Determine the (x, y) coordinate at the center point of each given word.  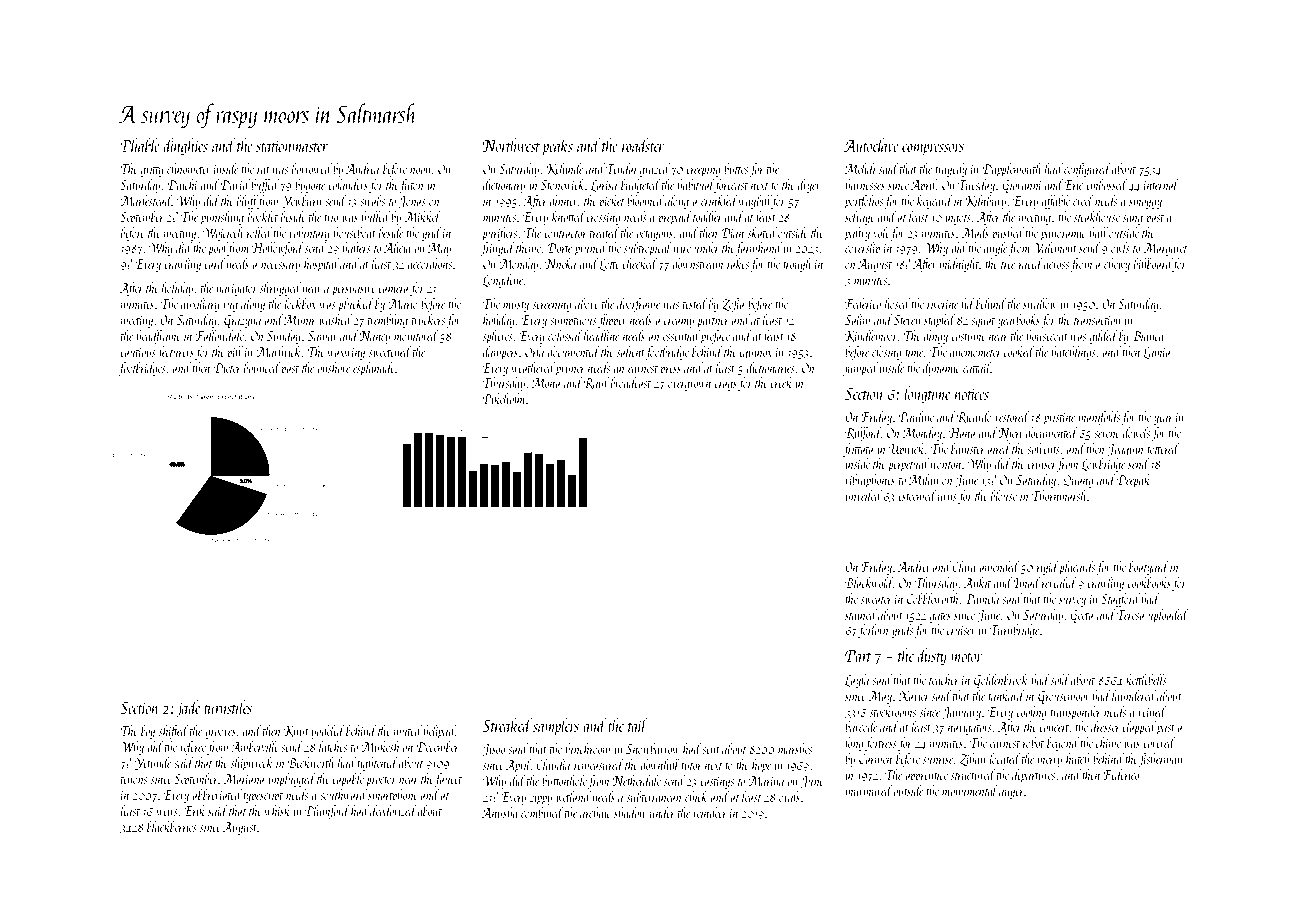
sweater (876, 600)
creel (1083, 200)
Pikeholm (504, 398)
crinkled (719, 200)
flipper (612, 321)
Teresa (1130, 615)
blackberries (172, 826)
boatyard (1149, 568)
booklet (263, 216)
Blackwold (869, 582)
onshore (333, 367)
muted (408, 730)
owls (1120, 247)
